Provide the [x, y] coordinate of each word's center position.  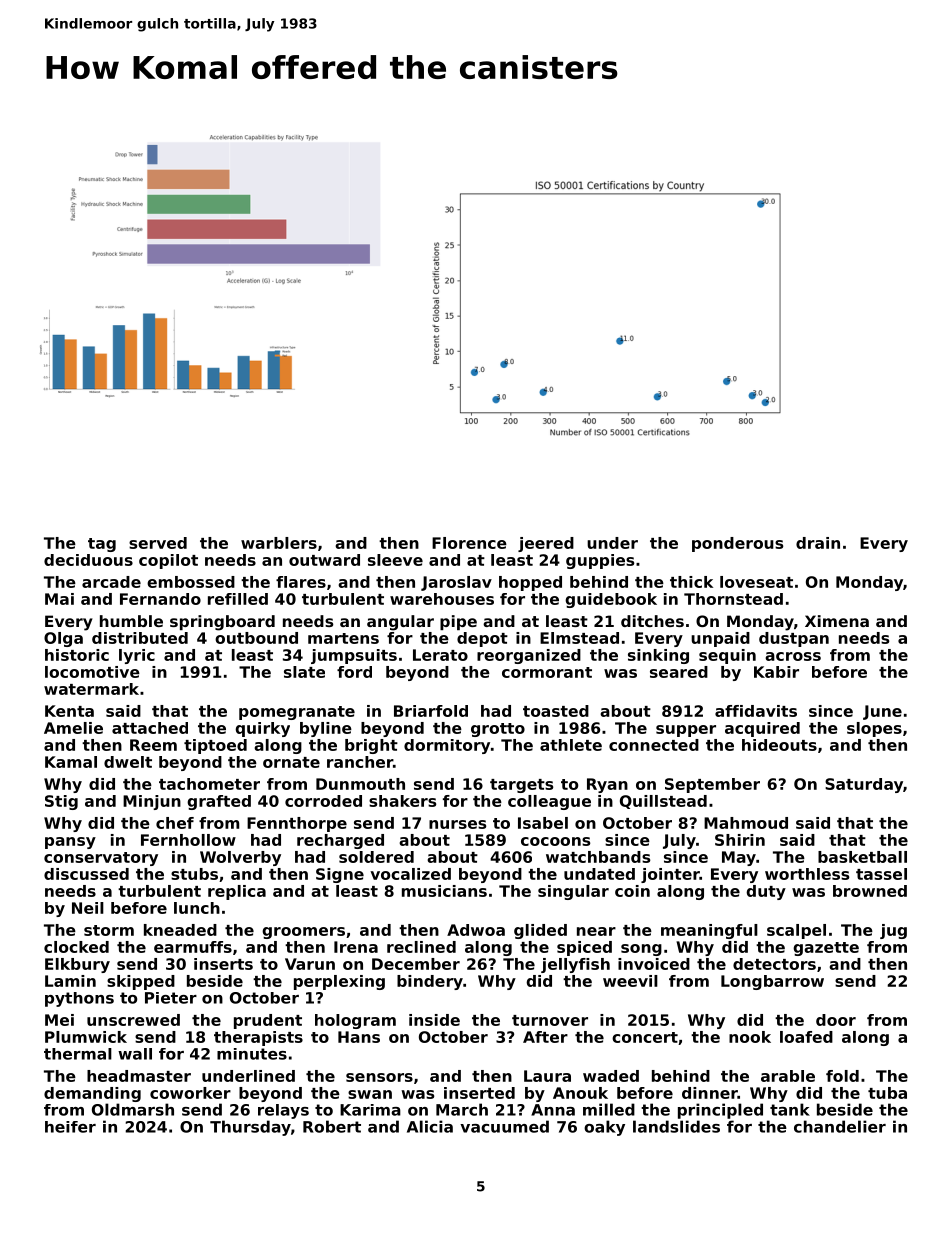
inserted [479, 1093]
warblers [279, 543]
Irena [356, 947]
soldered [376, 857]
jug [893, 931]
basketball [862, 857]
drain [818, 543]
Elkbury [77, 965]
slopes [874, 729]
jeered [546, 544]
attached [150, 728]
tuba [887, 1093]
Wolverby [240, 858]
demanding [92, 1094]
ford [354, 672]
